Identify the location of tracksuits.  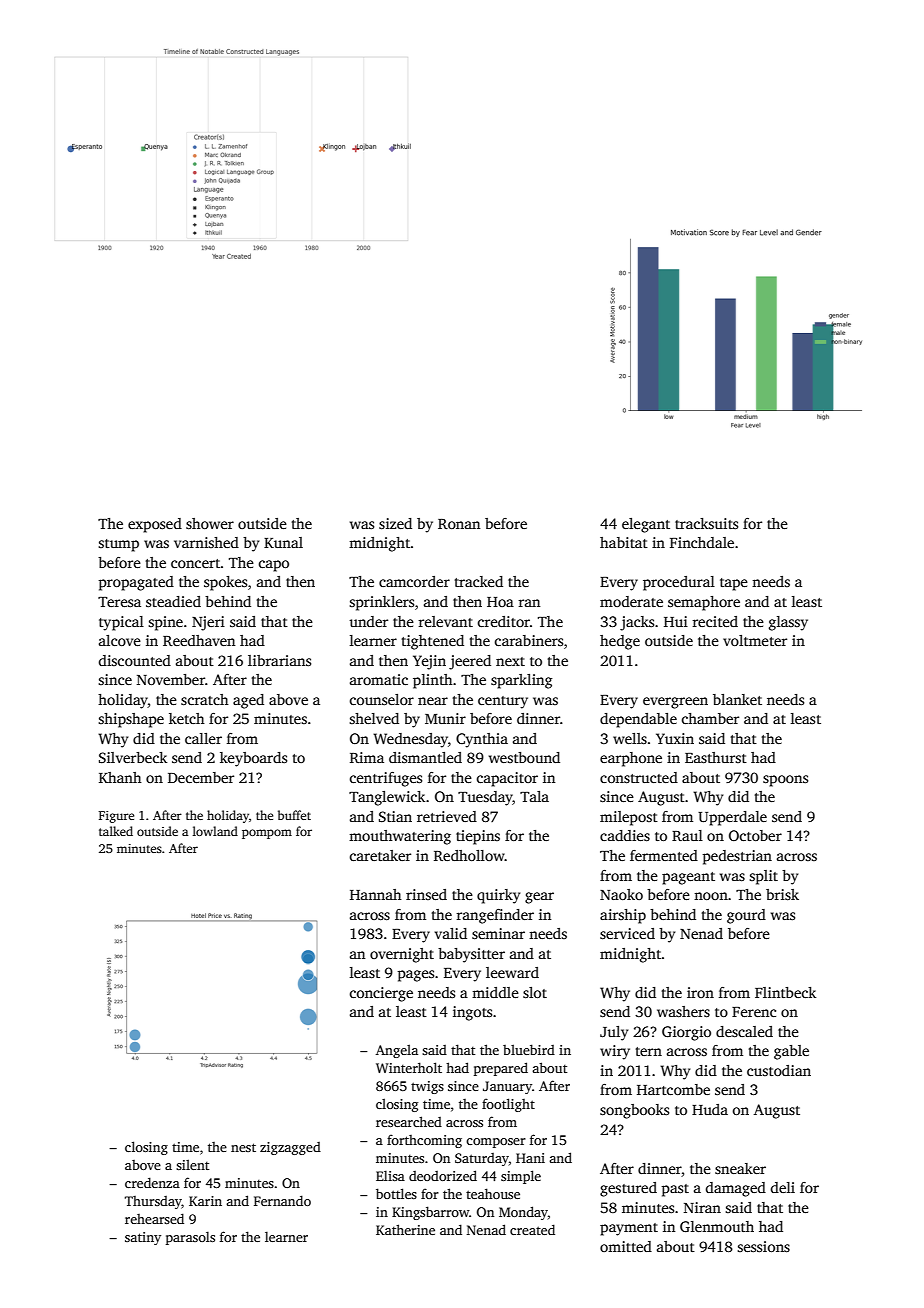
(706, 523).
